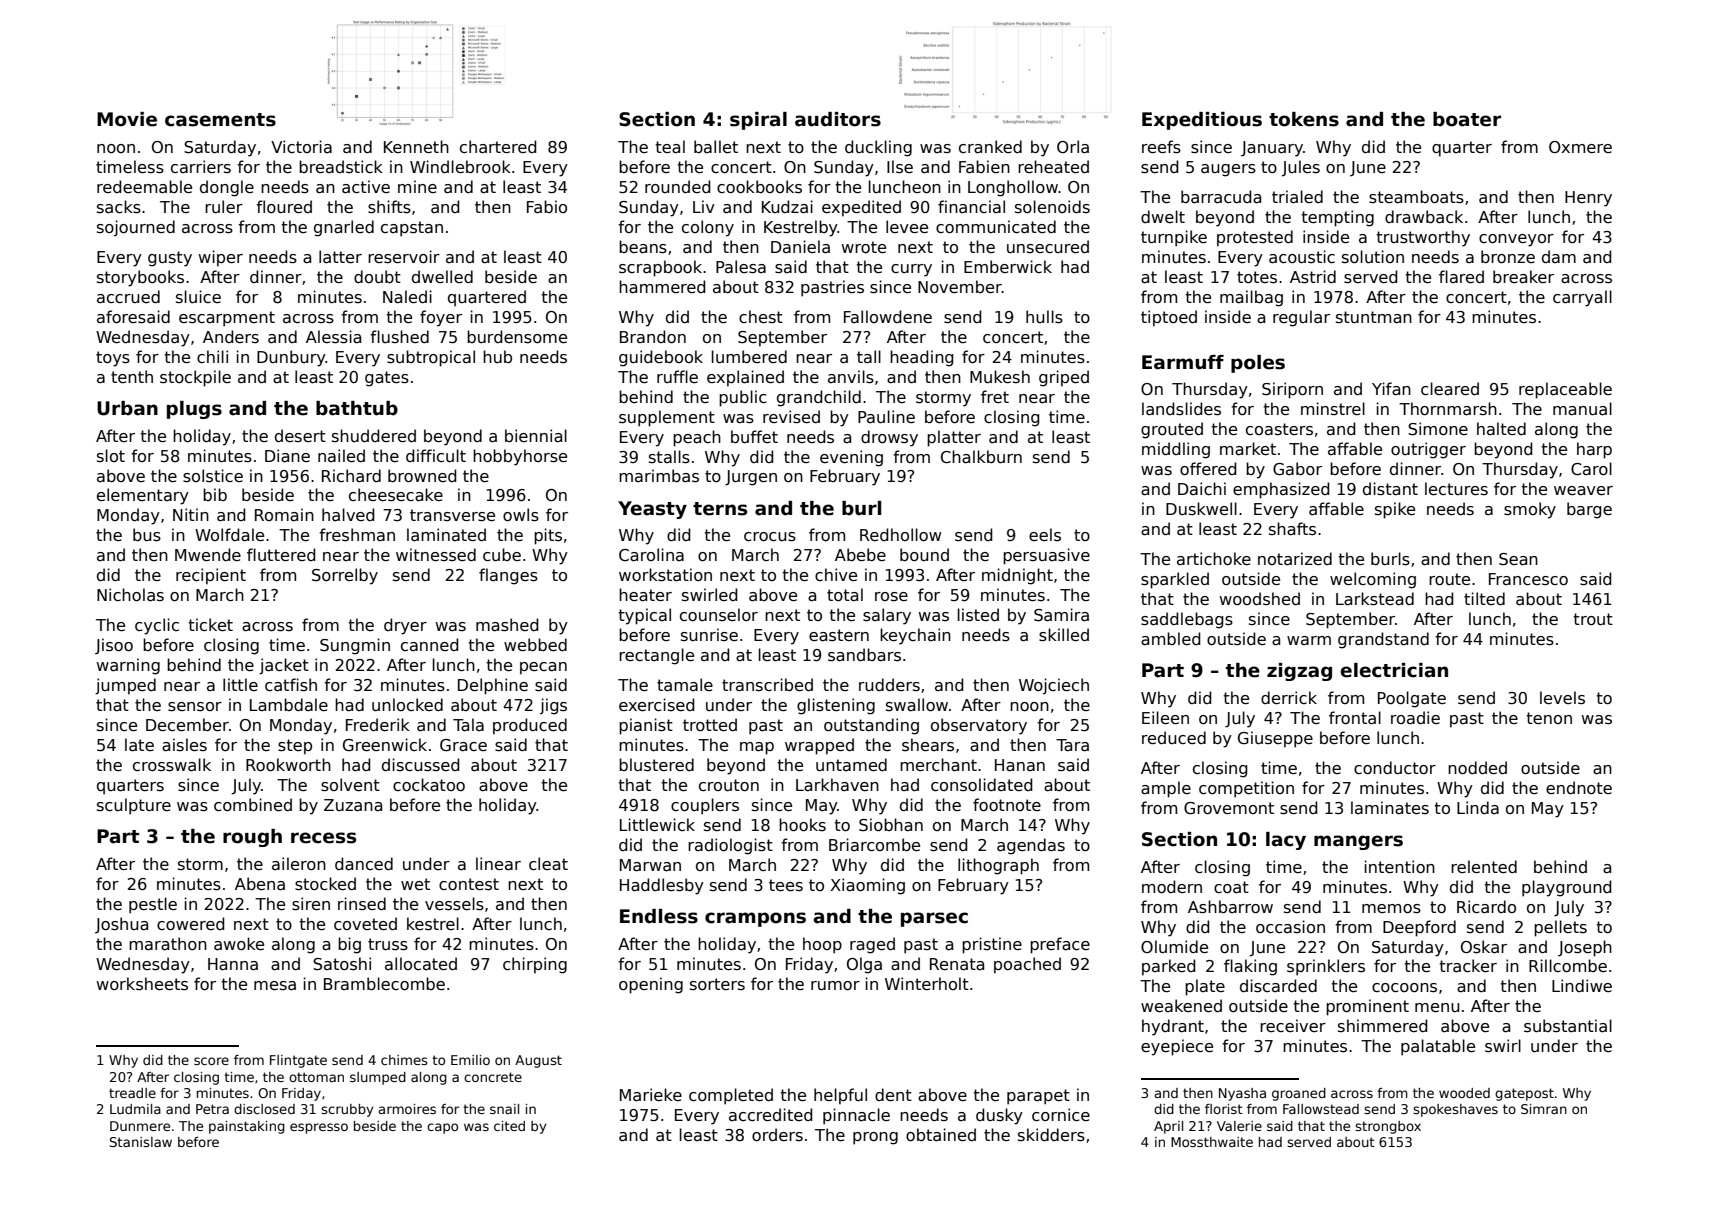 The image size is (1709, 1208). I want to click on Lindiwe, so click(1582, 985).
